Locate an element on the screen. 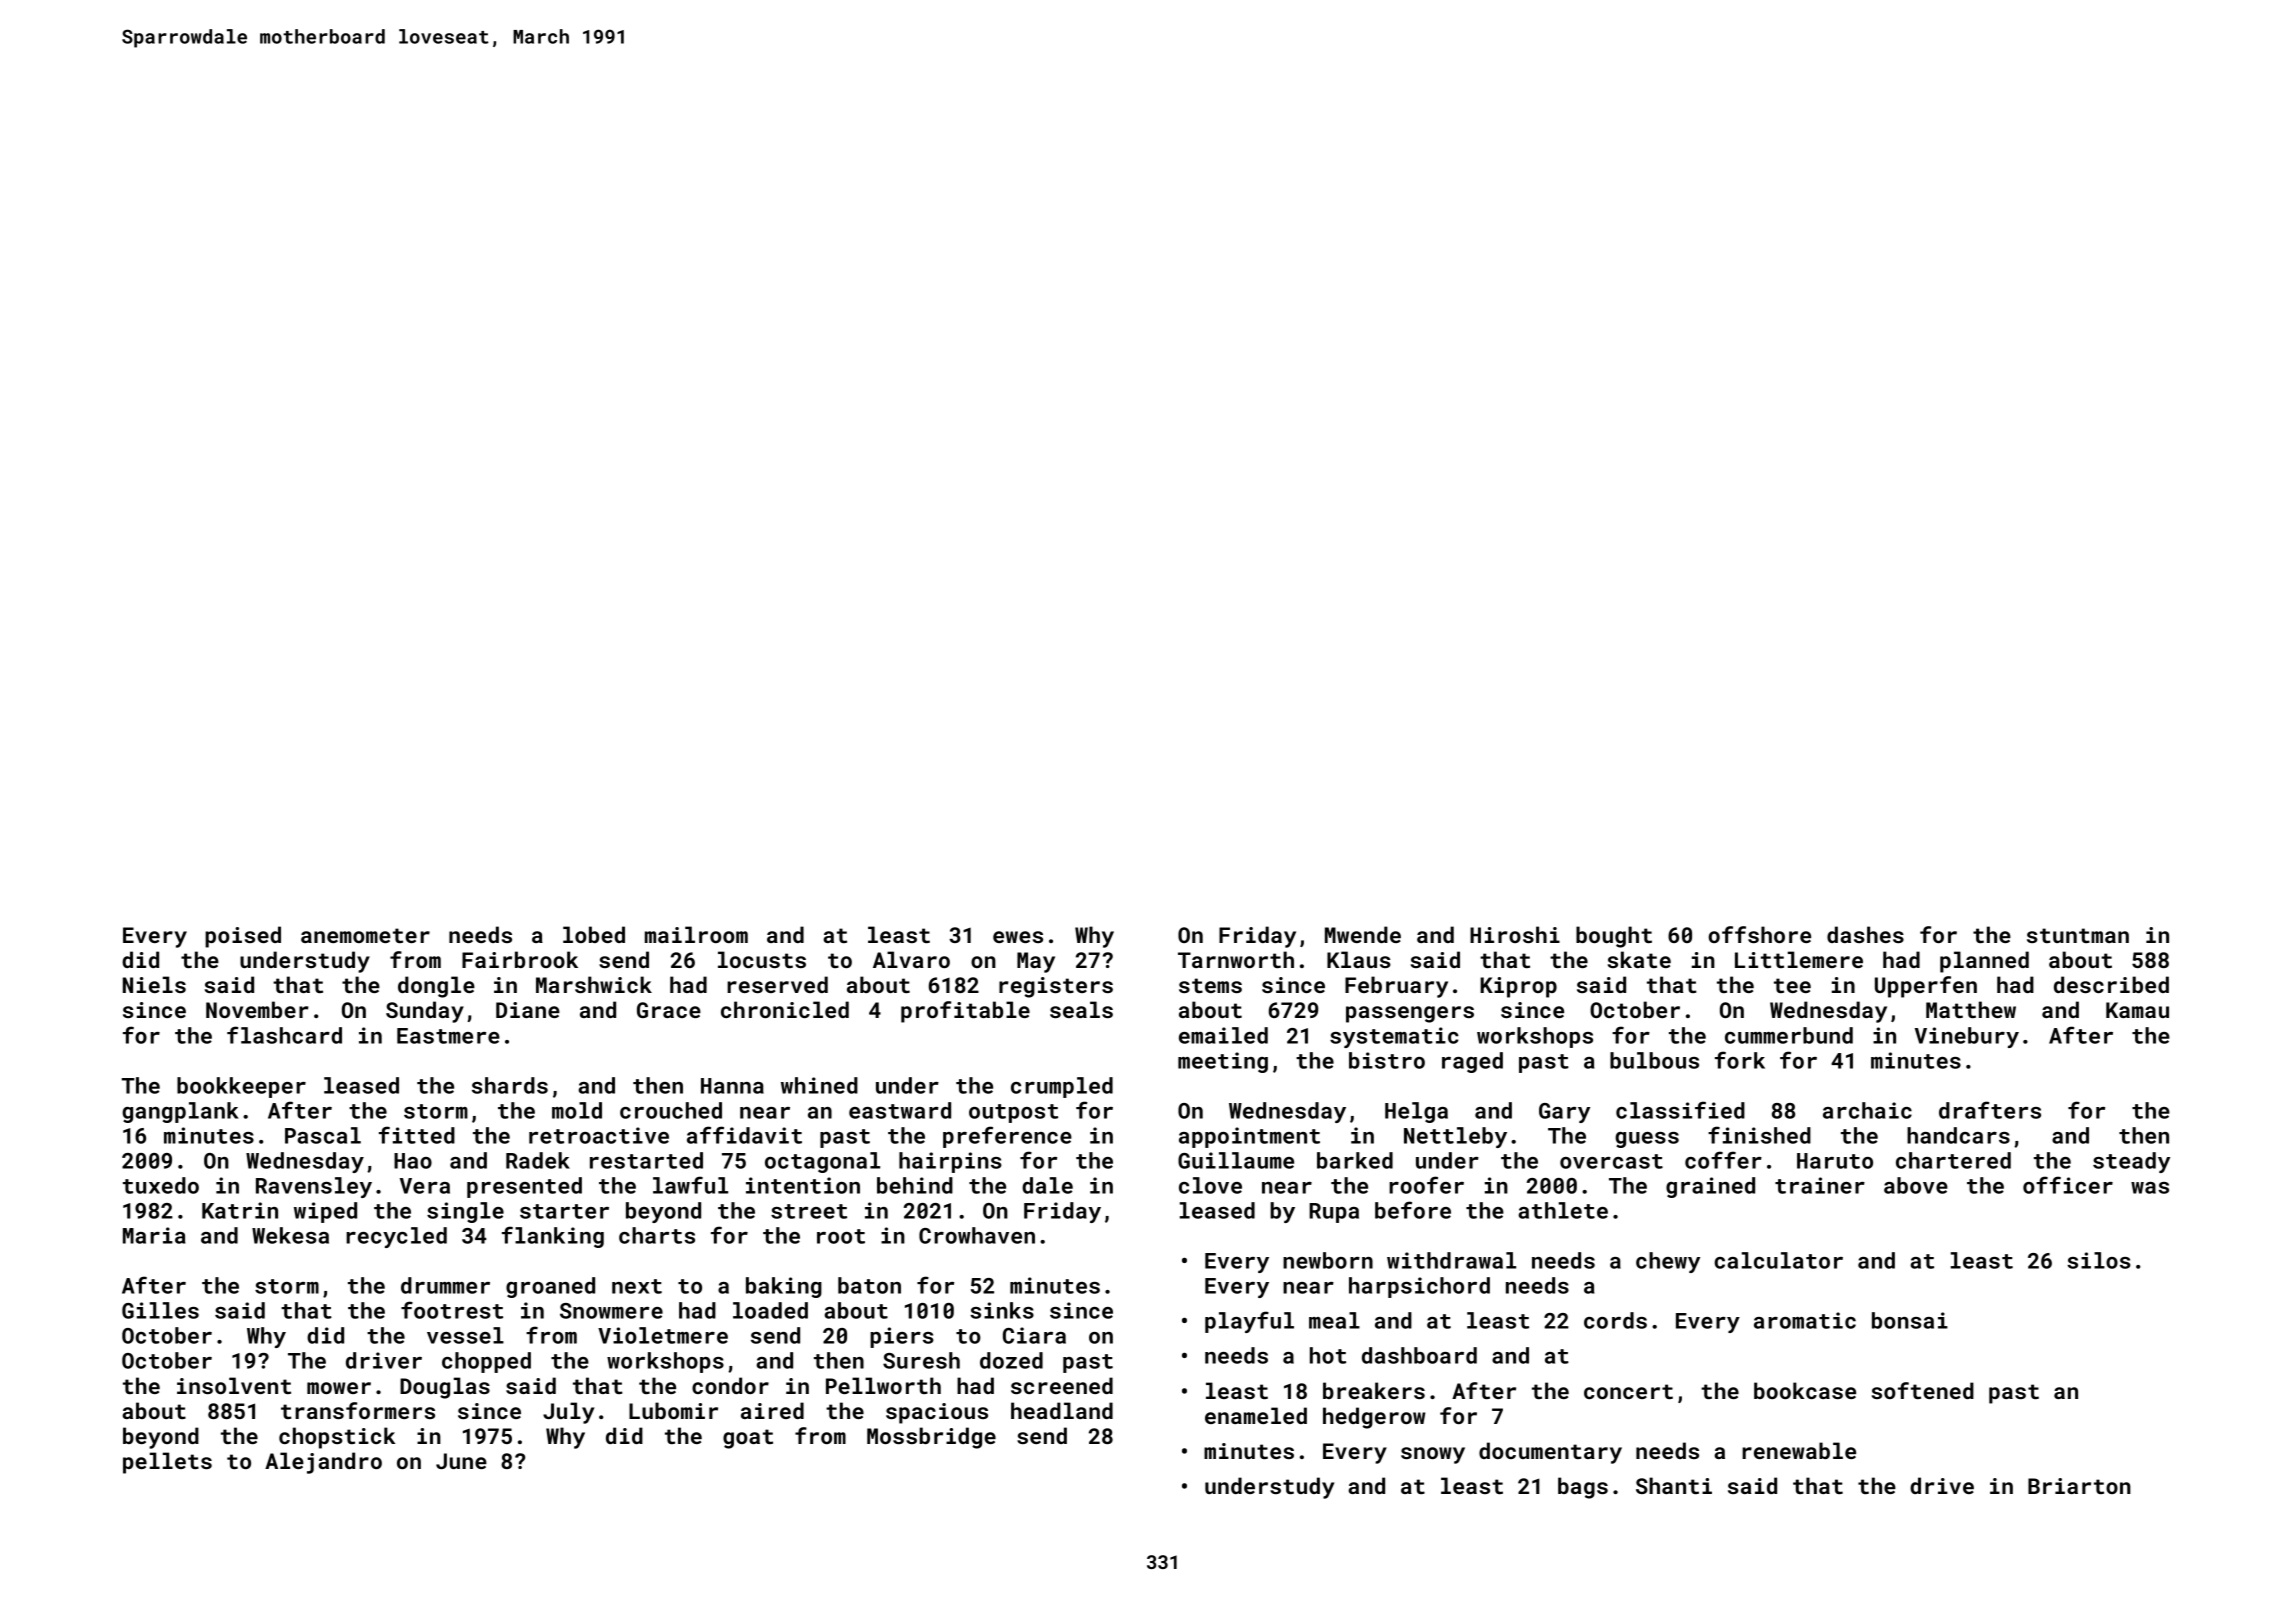  Mossbridge is located at coordinates (931, 1438).
